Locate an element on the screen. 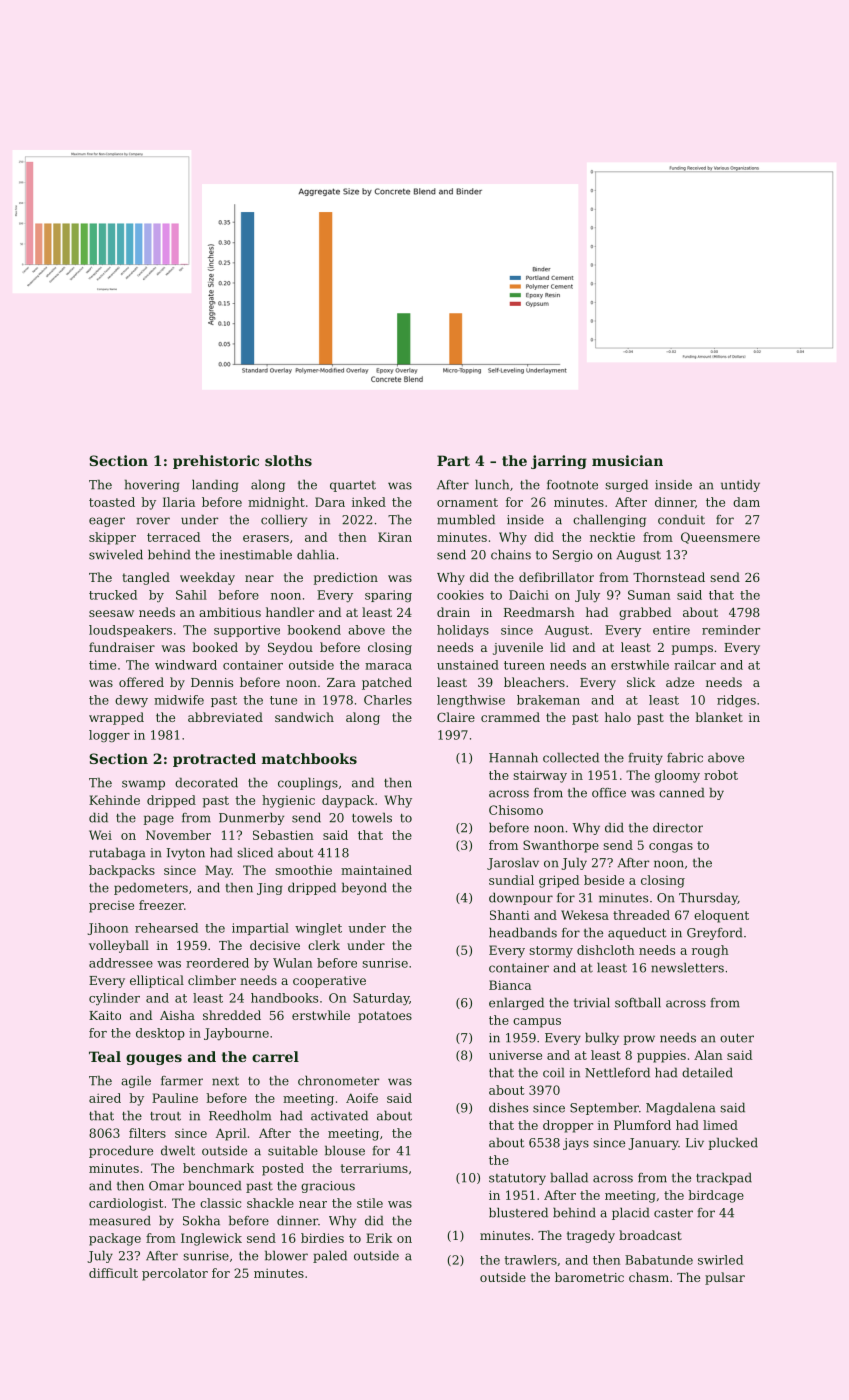  Jaroslav is located at coordinates (513, 863).
